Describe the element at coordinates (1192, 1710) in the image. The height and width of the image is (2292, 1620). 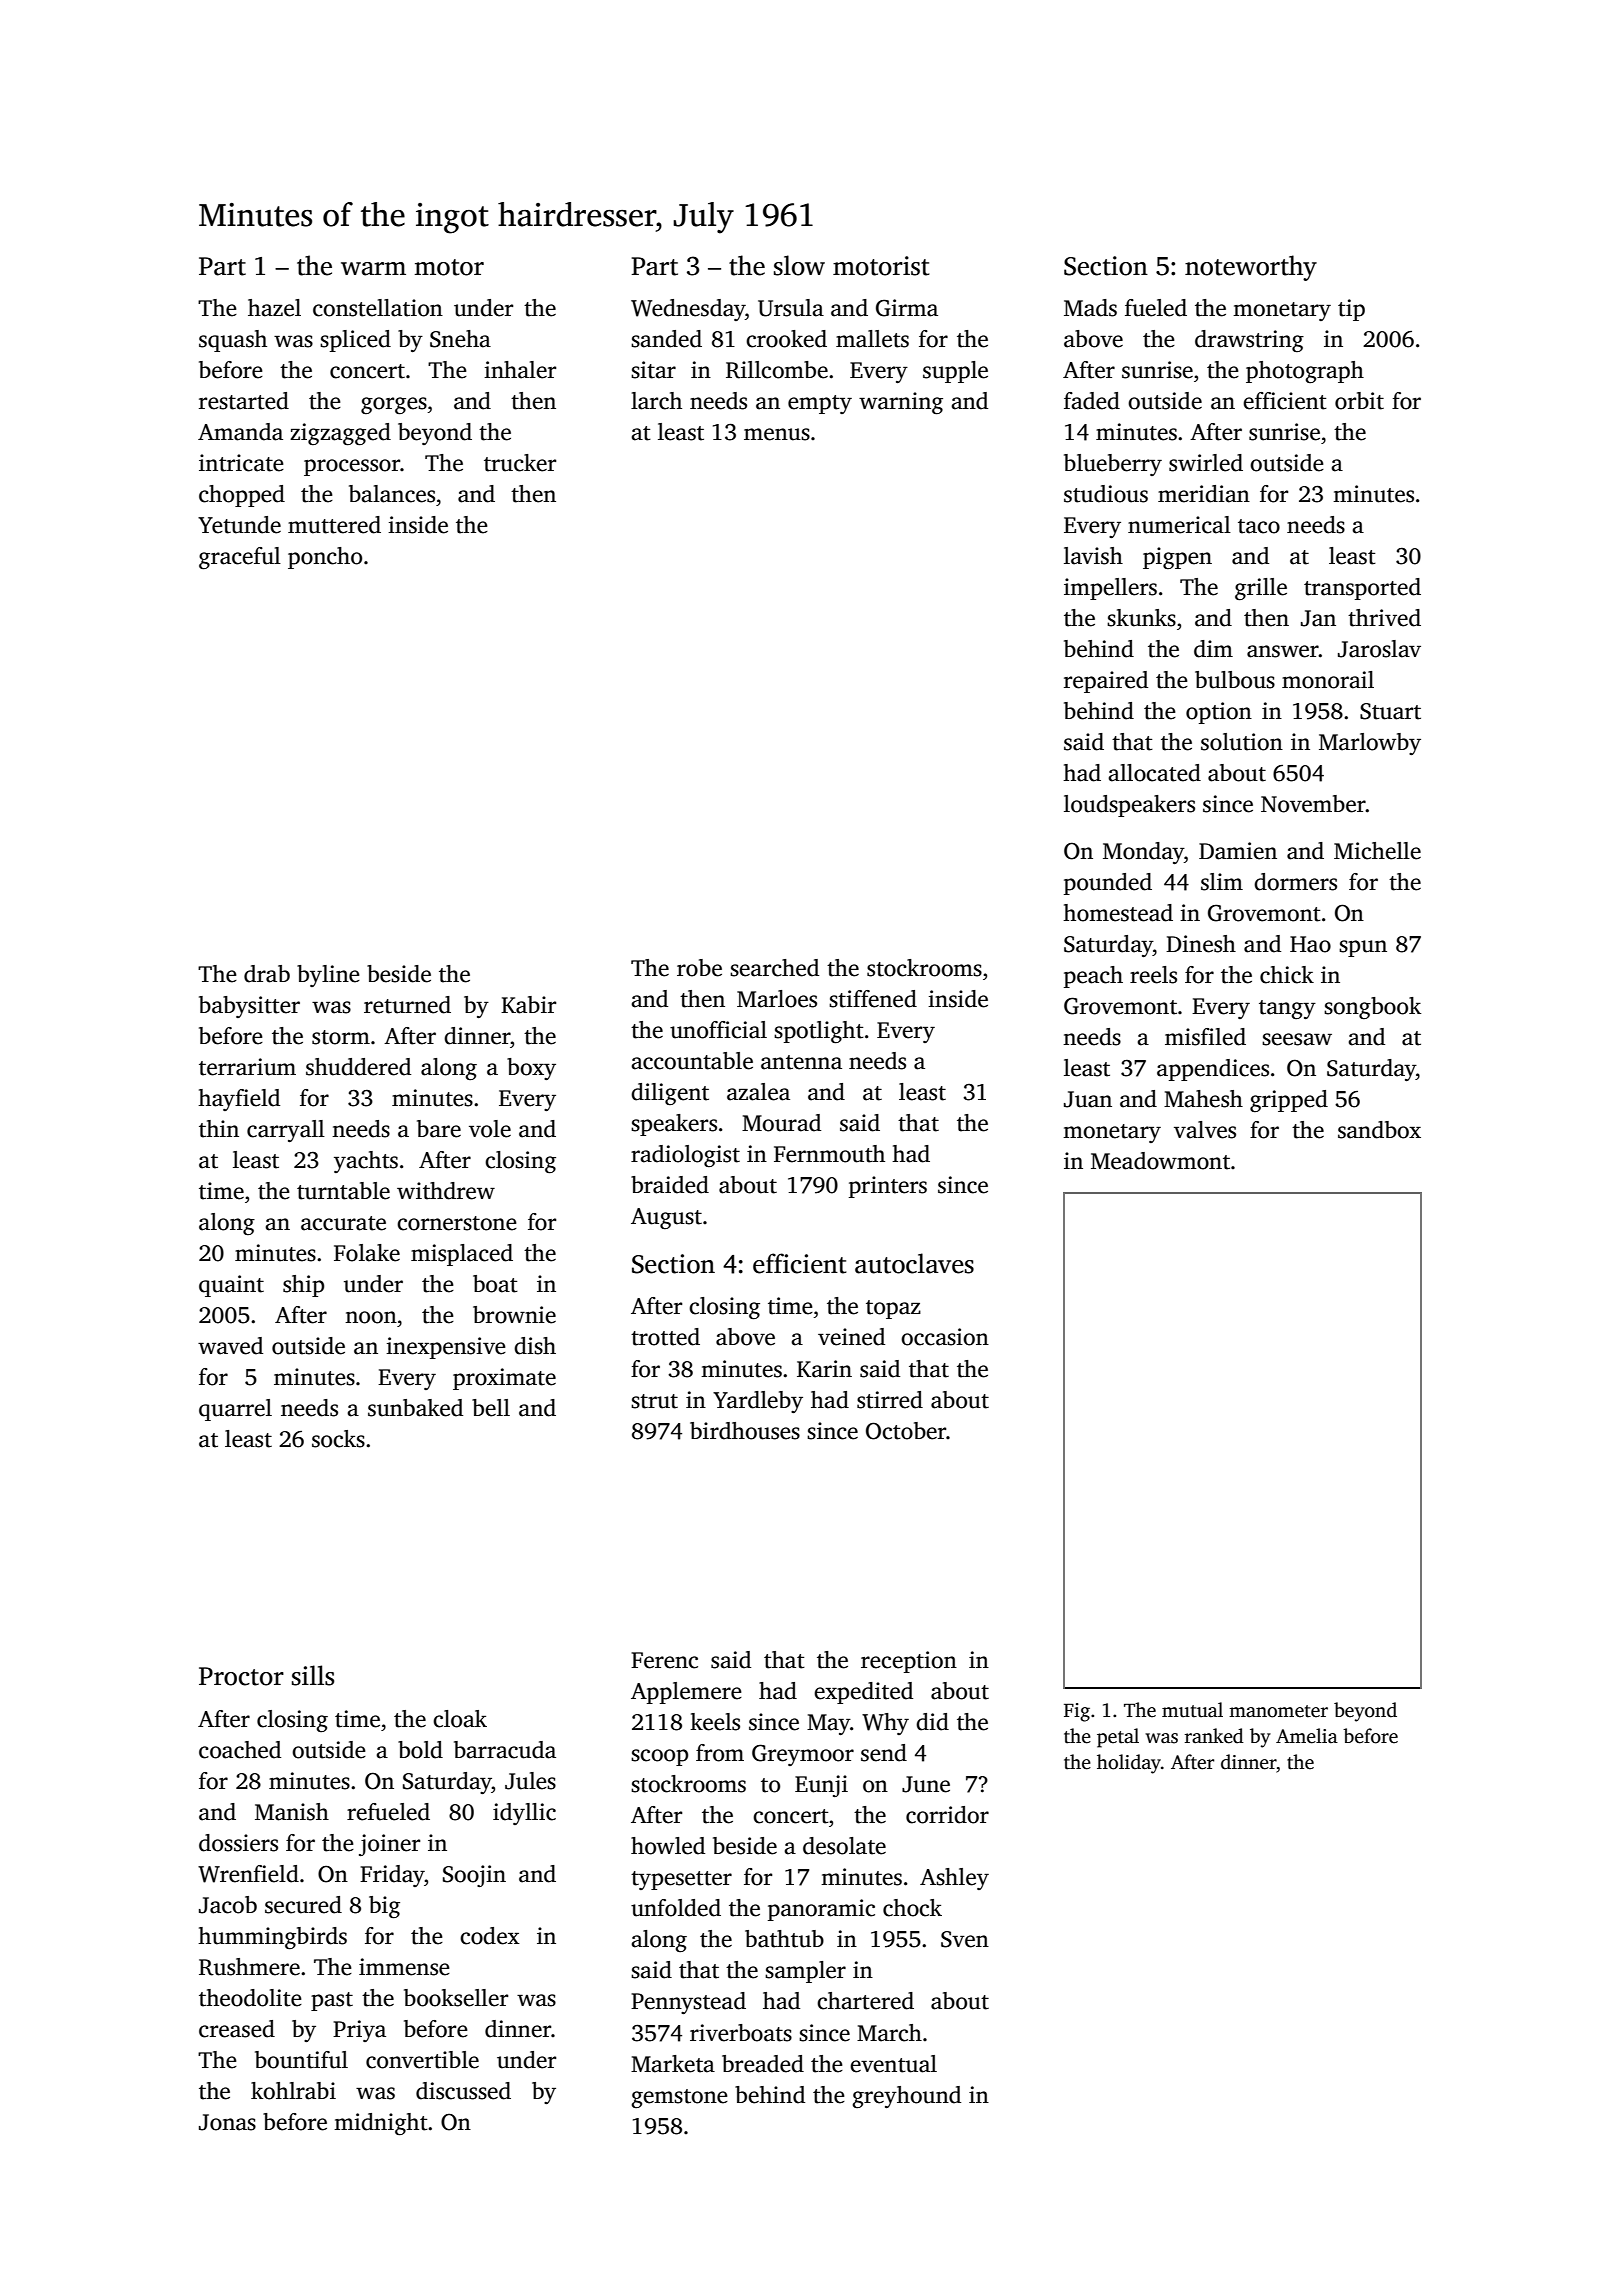
I see `mutual` at that location.
